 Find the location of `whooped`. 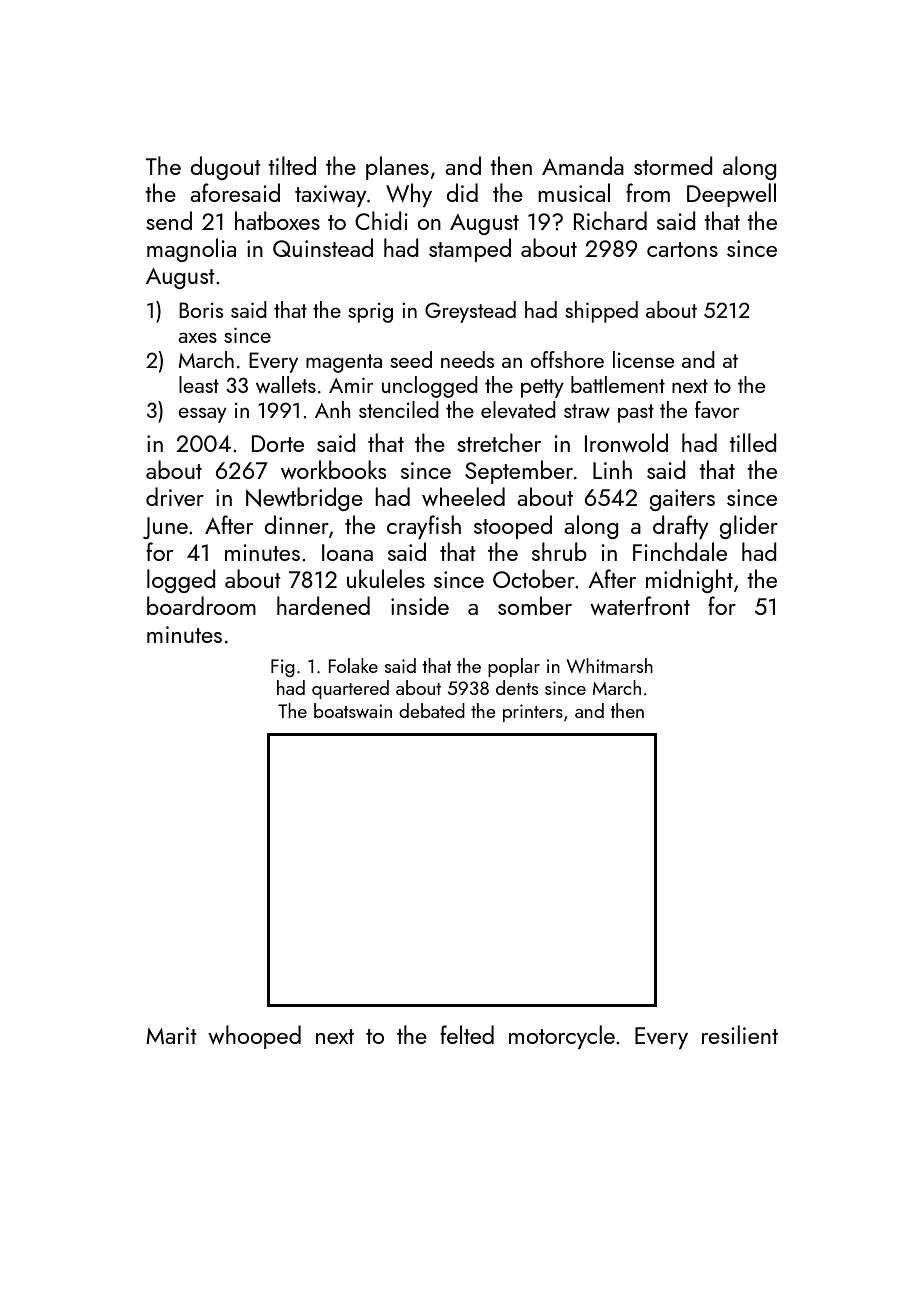

whooped is located at coordinates (254, 1037).
